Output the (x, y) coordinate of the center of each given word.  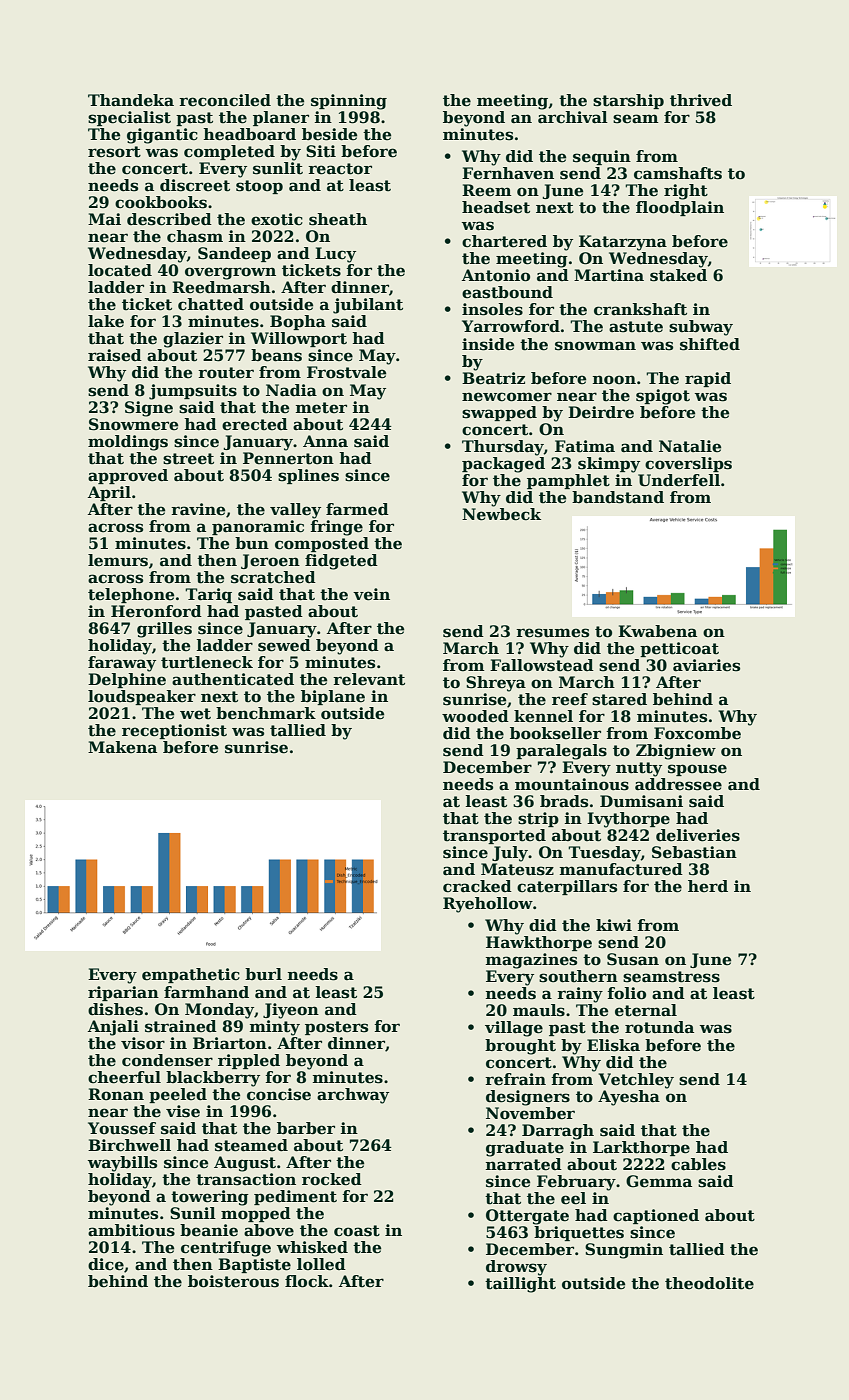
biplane (333, 697)
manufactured (621, 869)
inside (488, 344)
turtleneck (207, 662)
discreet (195, 185)
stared (619, 699)
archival (573, 117)
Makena (122, 747)
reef (570, 699)
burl (263, 974)
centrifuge (226, 1249)
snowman (595, 346)
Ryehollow (488, 905)
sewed (284, 645)
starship (628, 101)
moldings (128, 443)
